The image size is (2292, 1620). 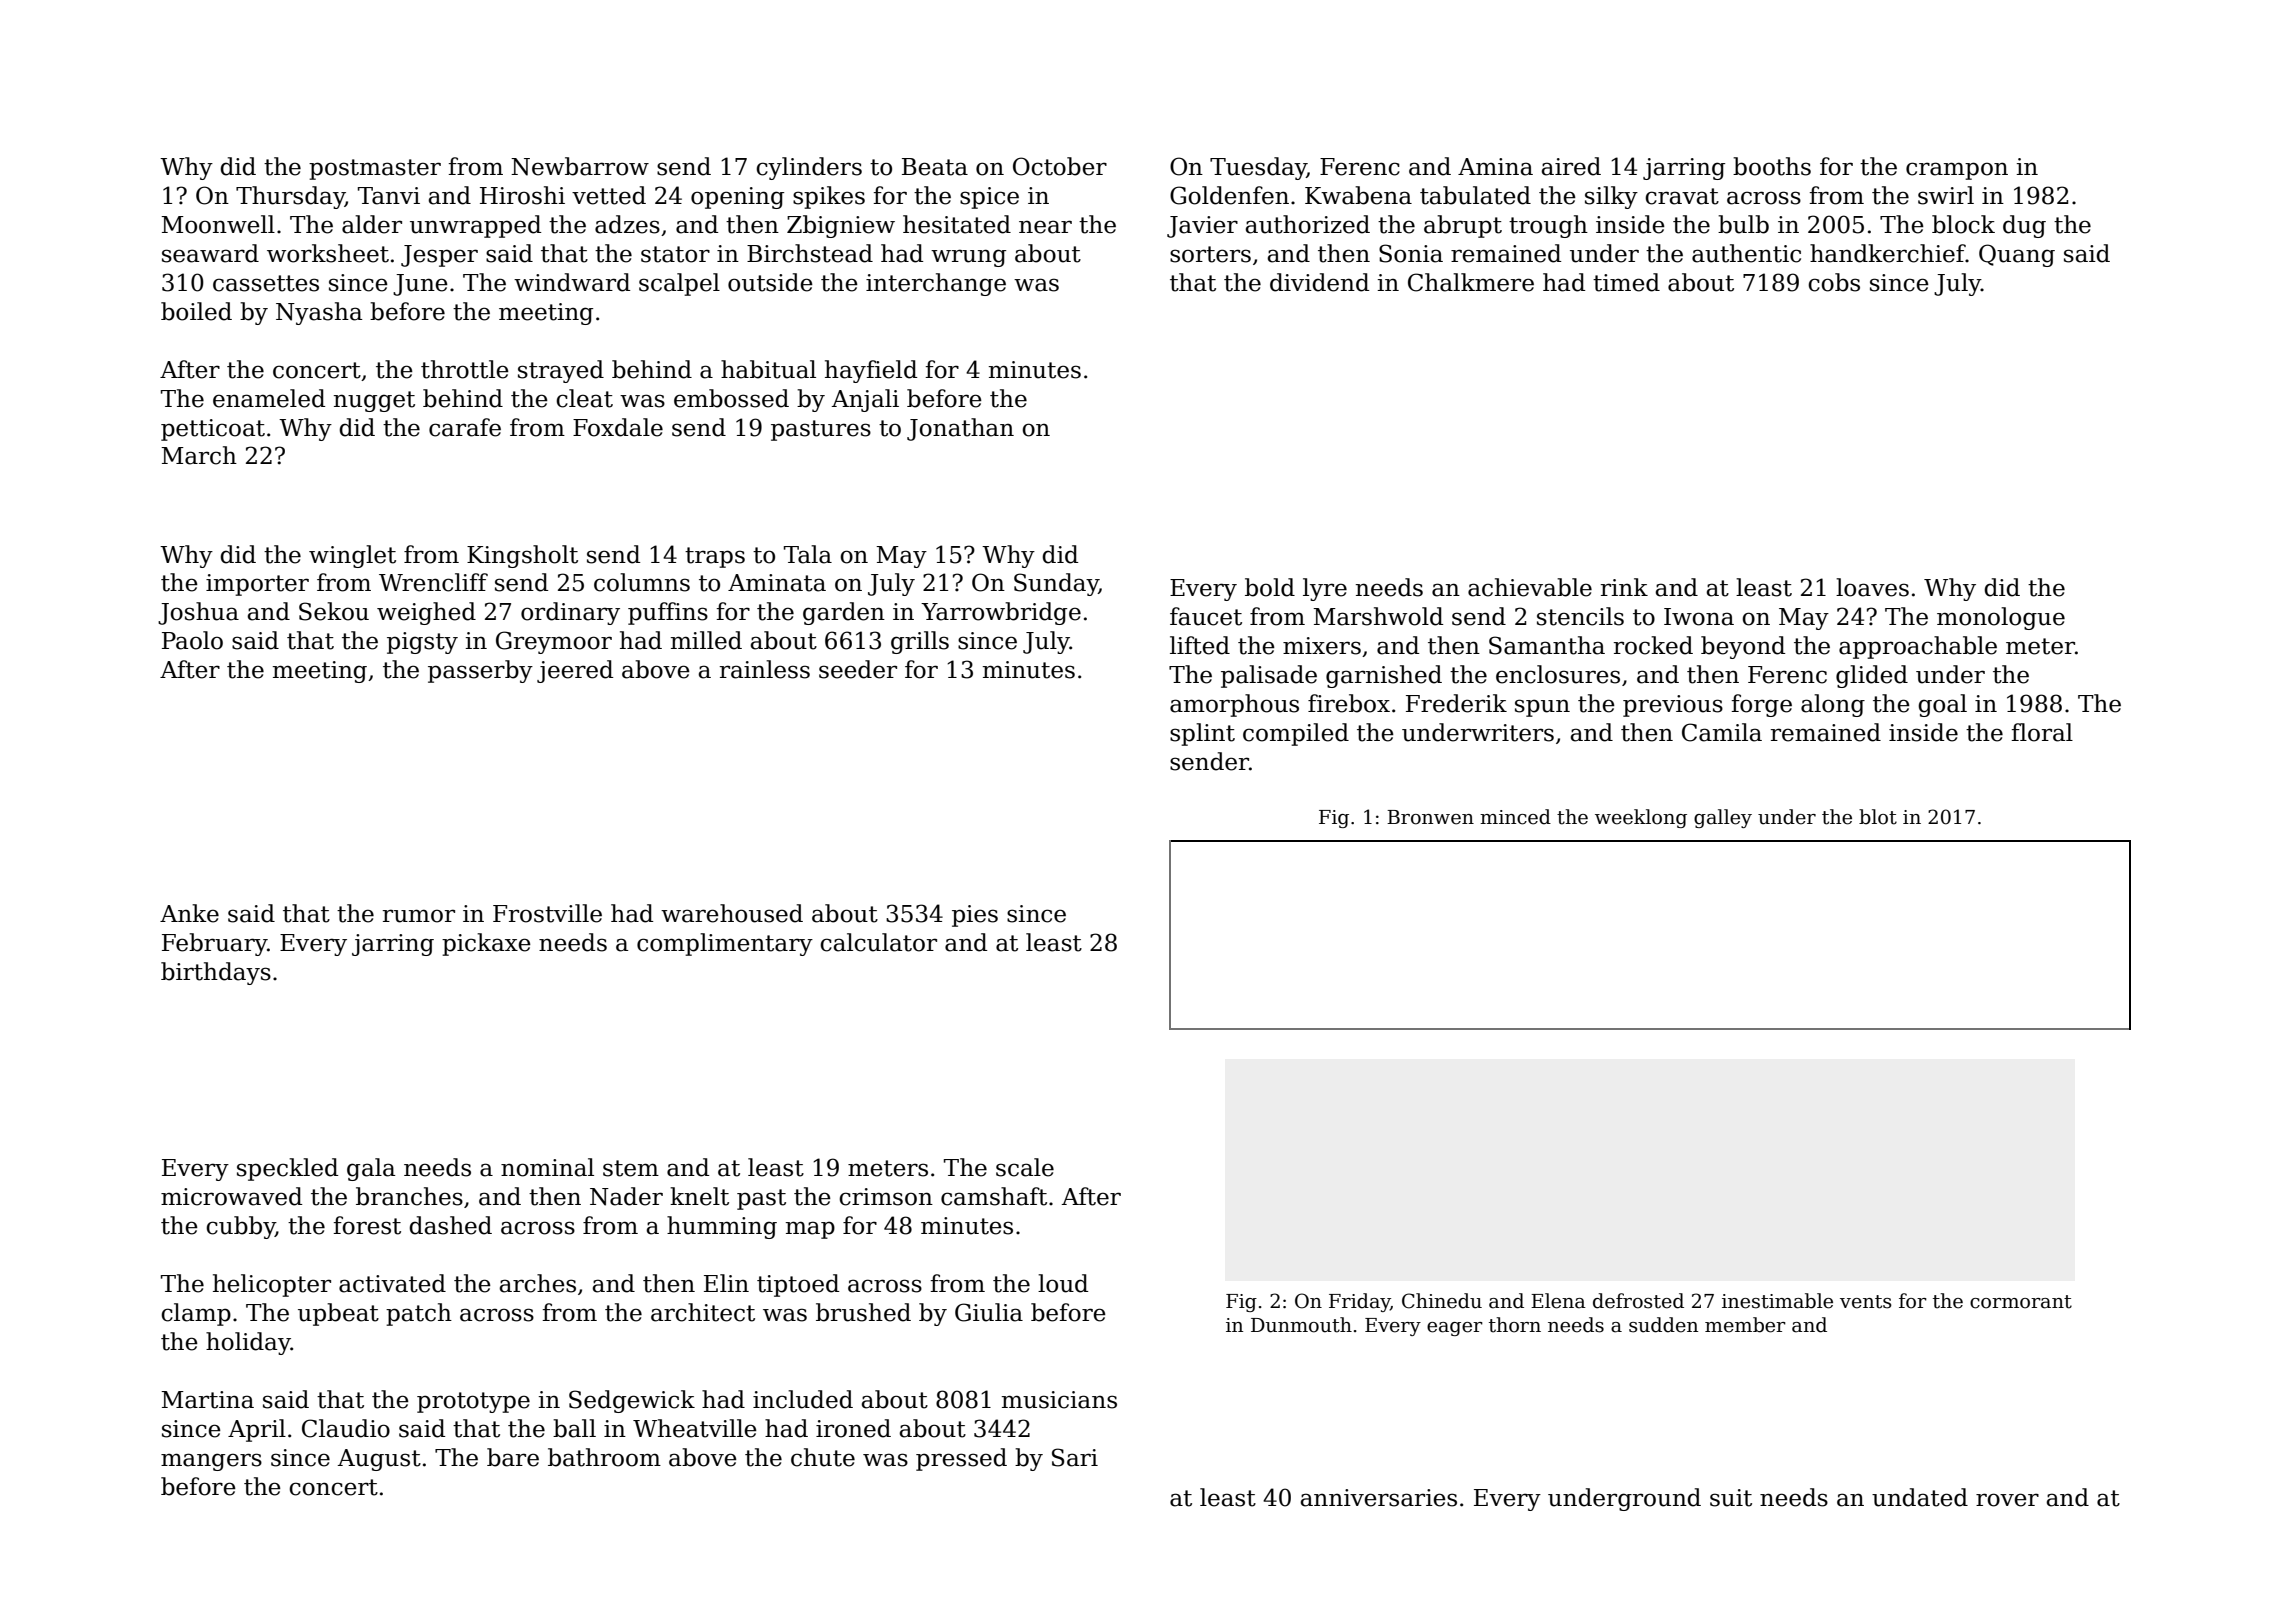 What do you see at coordinates (1411, 253) in the page?
I see `Sonia` at bounding box center [1411, 253].
